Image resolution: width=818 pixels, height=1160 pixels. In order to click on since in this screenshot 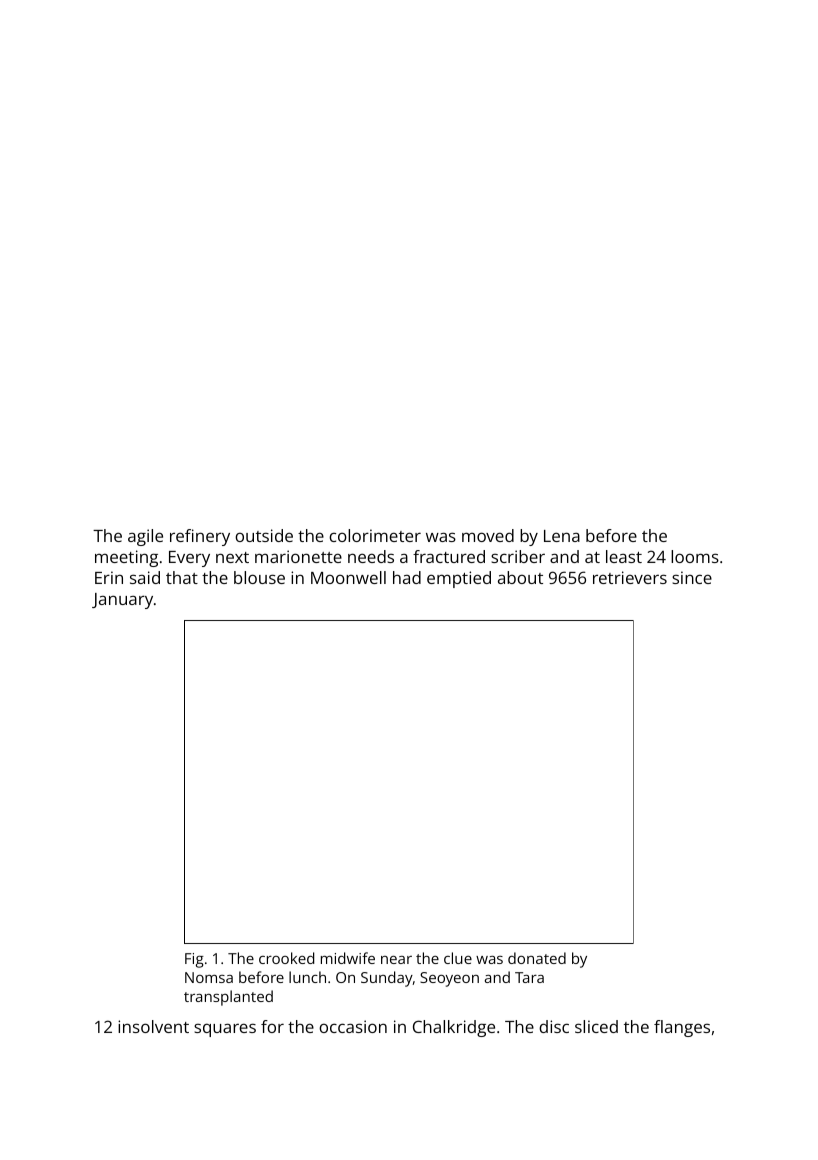, I will do `click(692, 577)`.
